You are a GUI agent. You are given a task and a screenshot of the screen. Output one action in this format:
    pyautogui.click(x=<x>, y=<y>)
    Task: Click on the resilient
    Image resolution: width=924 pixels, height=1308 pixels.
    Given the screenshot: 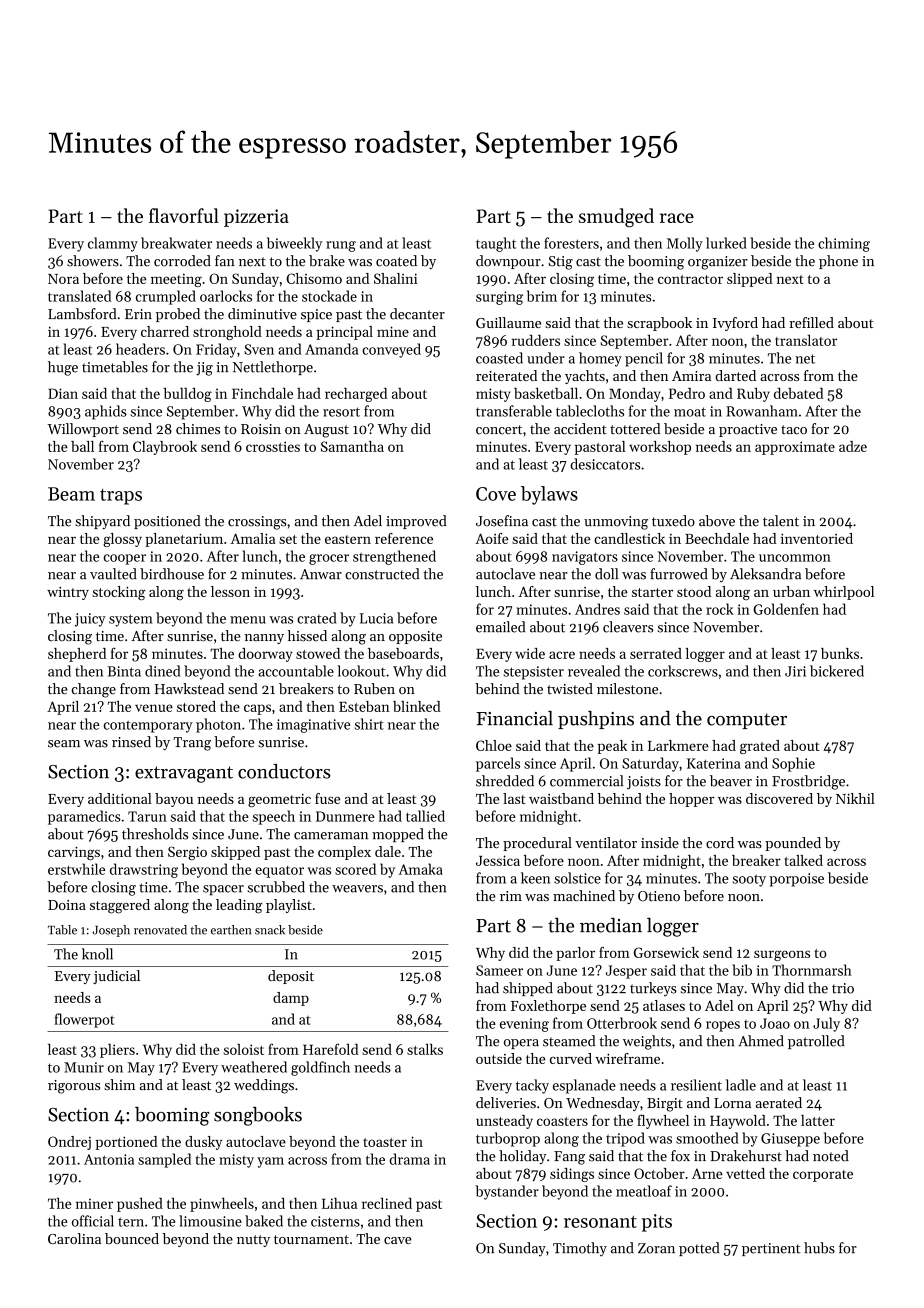 What is the action you would take?
    pyautogui.click(x=696, y=1085)
